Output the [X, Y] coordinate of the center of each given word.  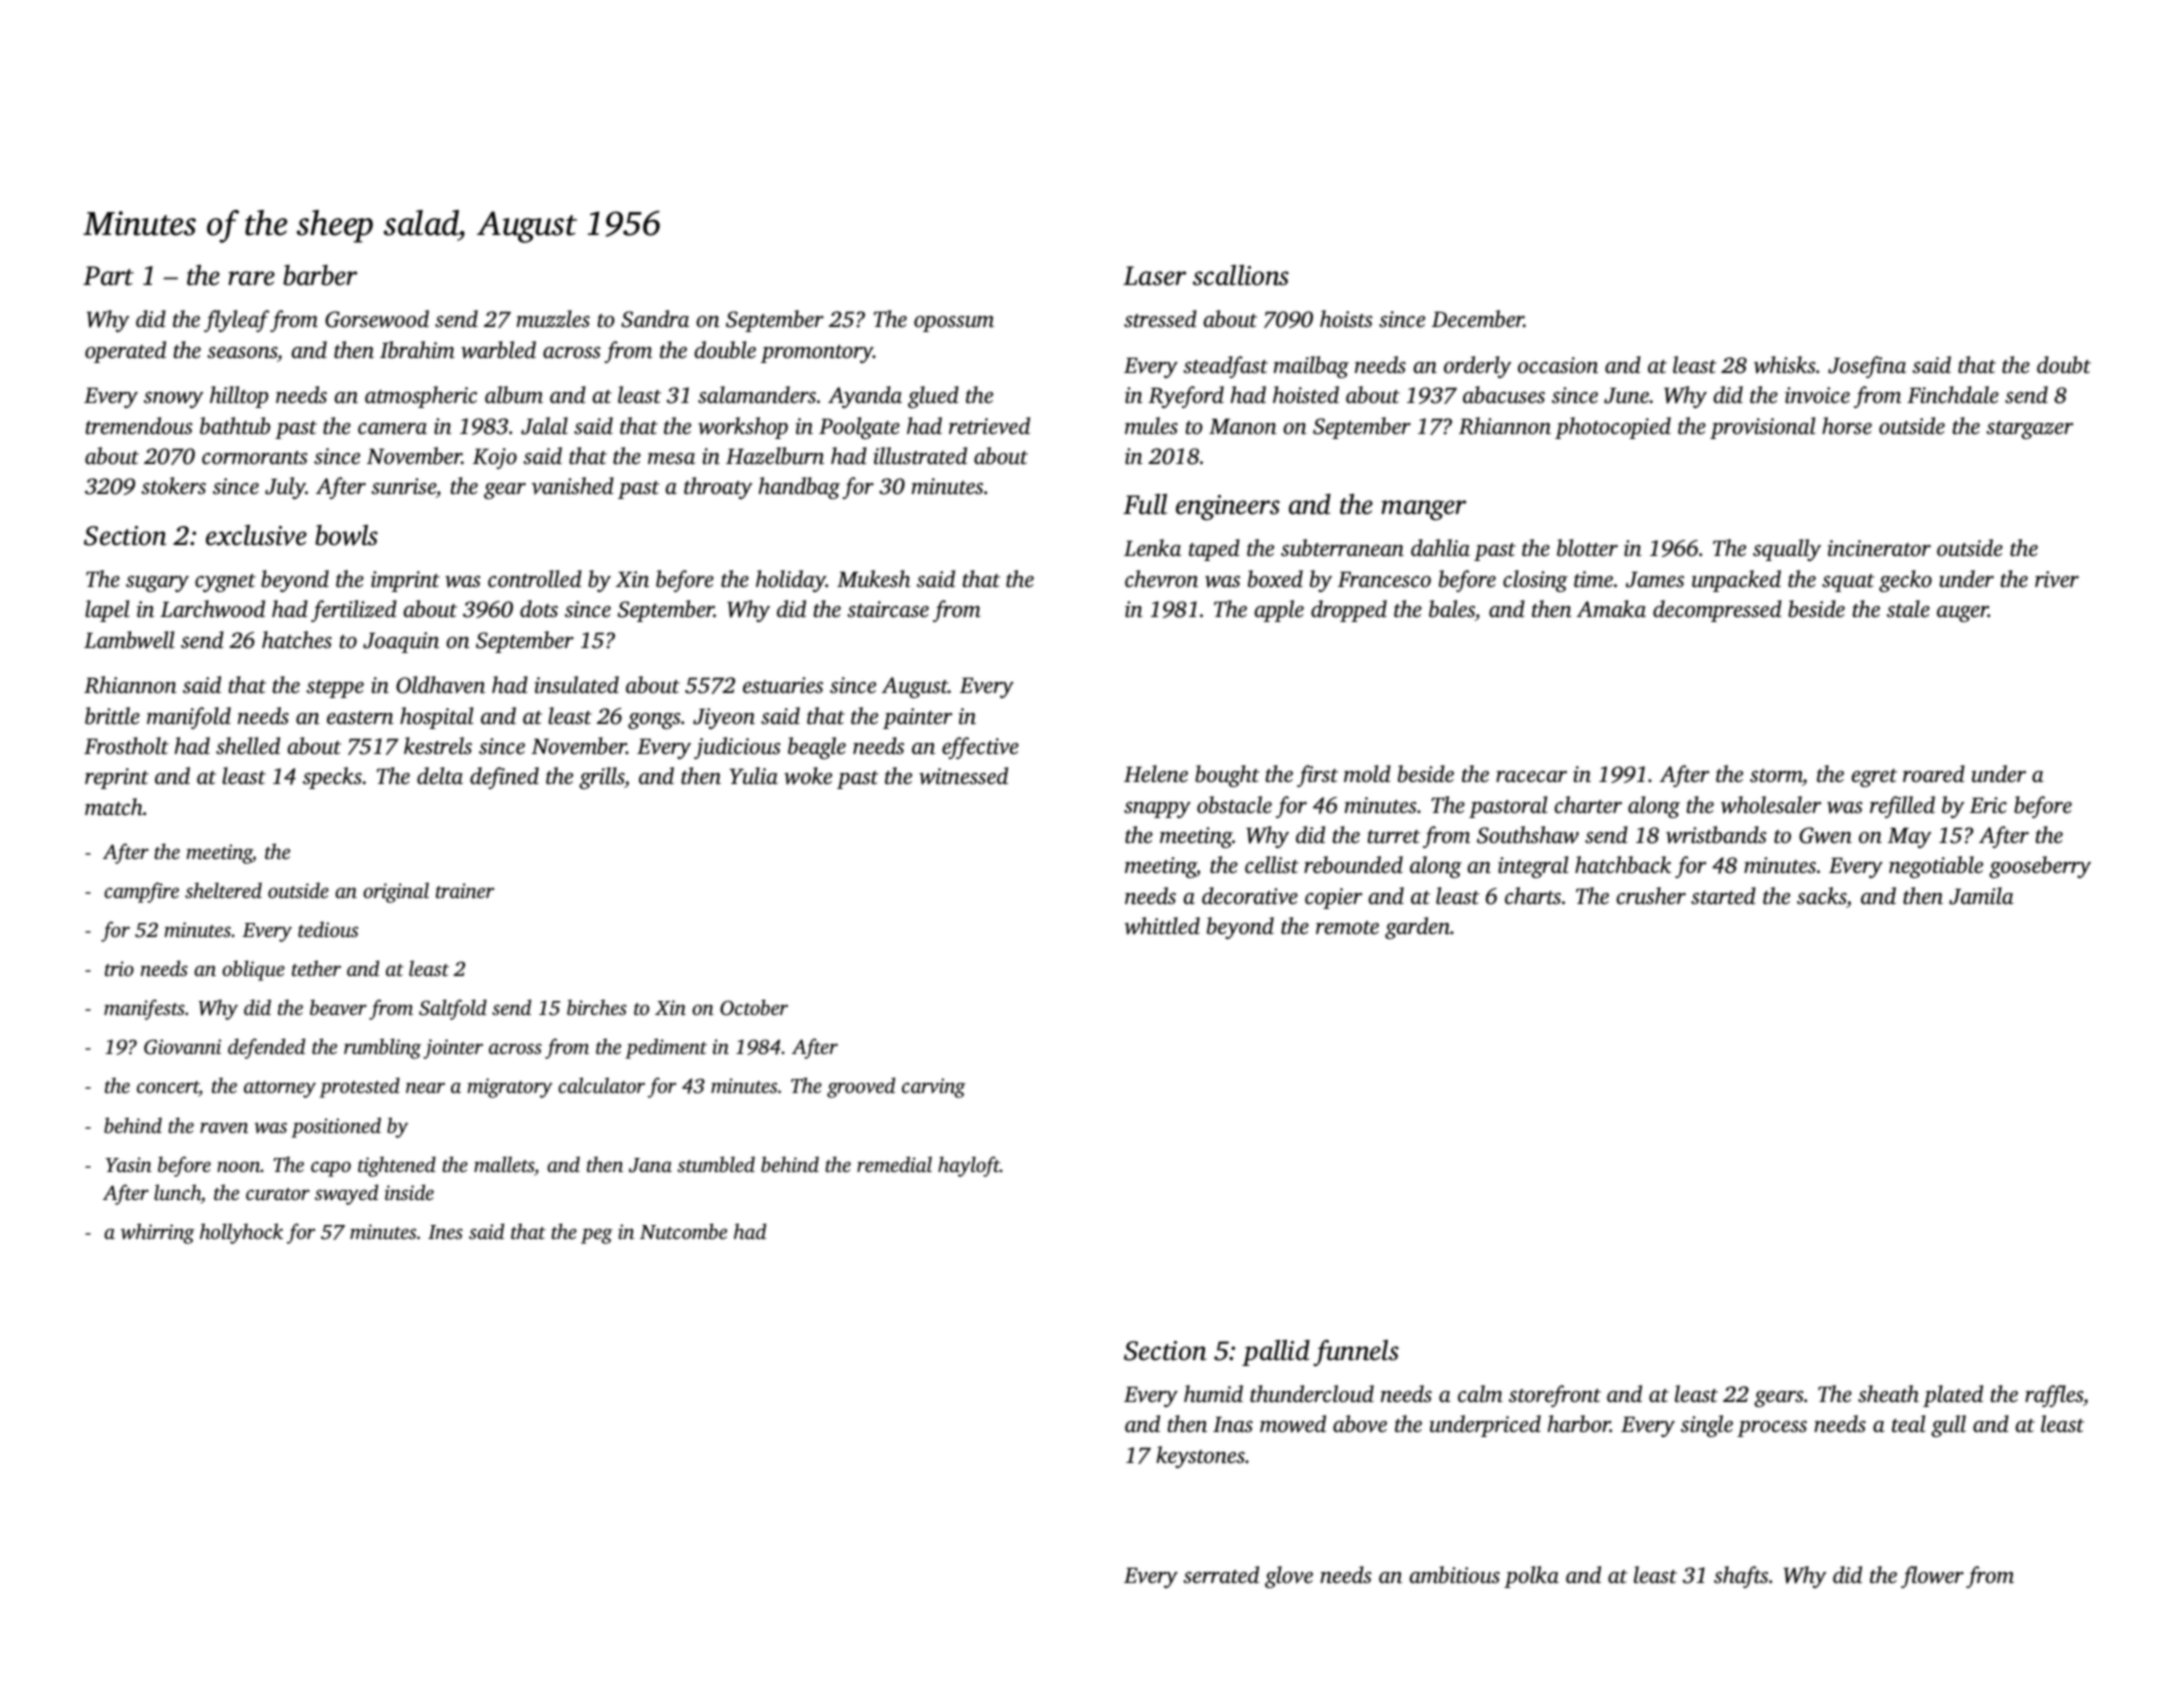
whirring [158, 1233]
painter [917, 718]
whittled [1162, 926]
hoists [1346, 319]
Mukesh [873, 579]
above [1360, 1424]
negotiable [1936, 867]
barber [320, 275]
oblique [253, 970]
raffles [2054, 1396]
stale [1908, 609]
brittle [112, 716]
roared [1934, 774]
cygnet [225, 583]
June [1626, 396]
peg [597, 1236]
